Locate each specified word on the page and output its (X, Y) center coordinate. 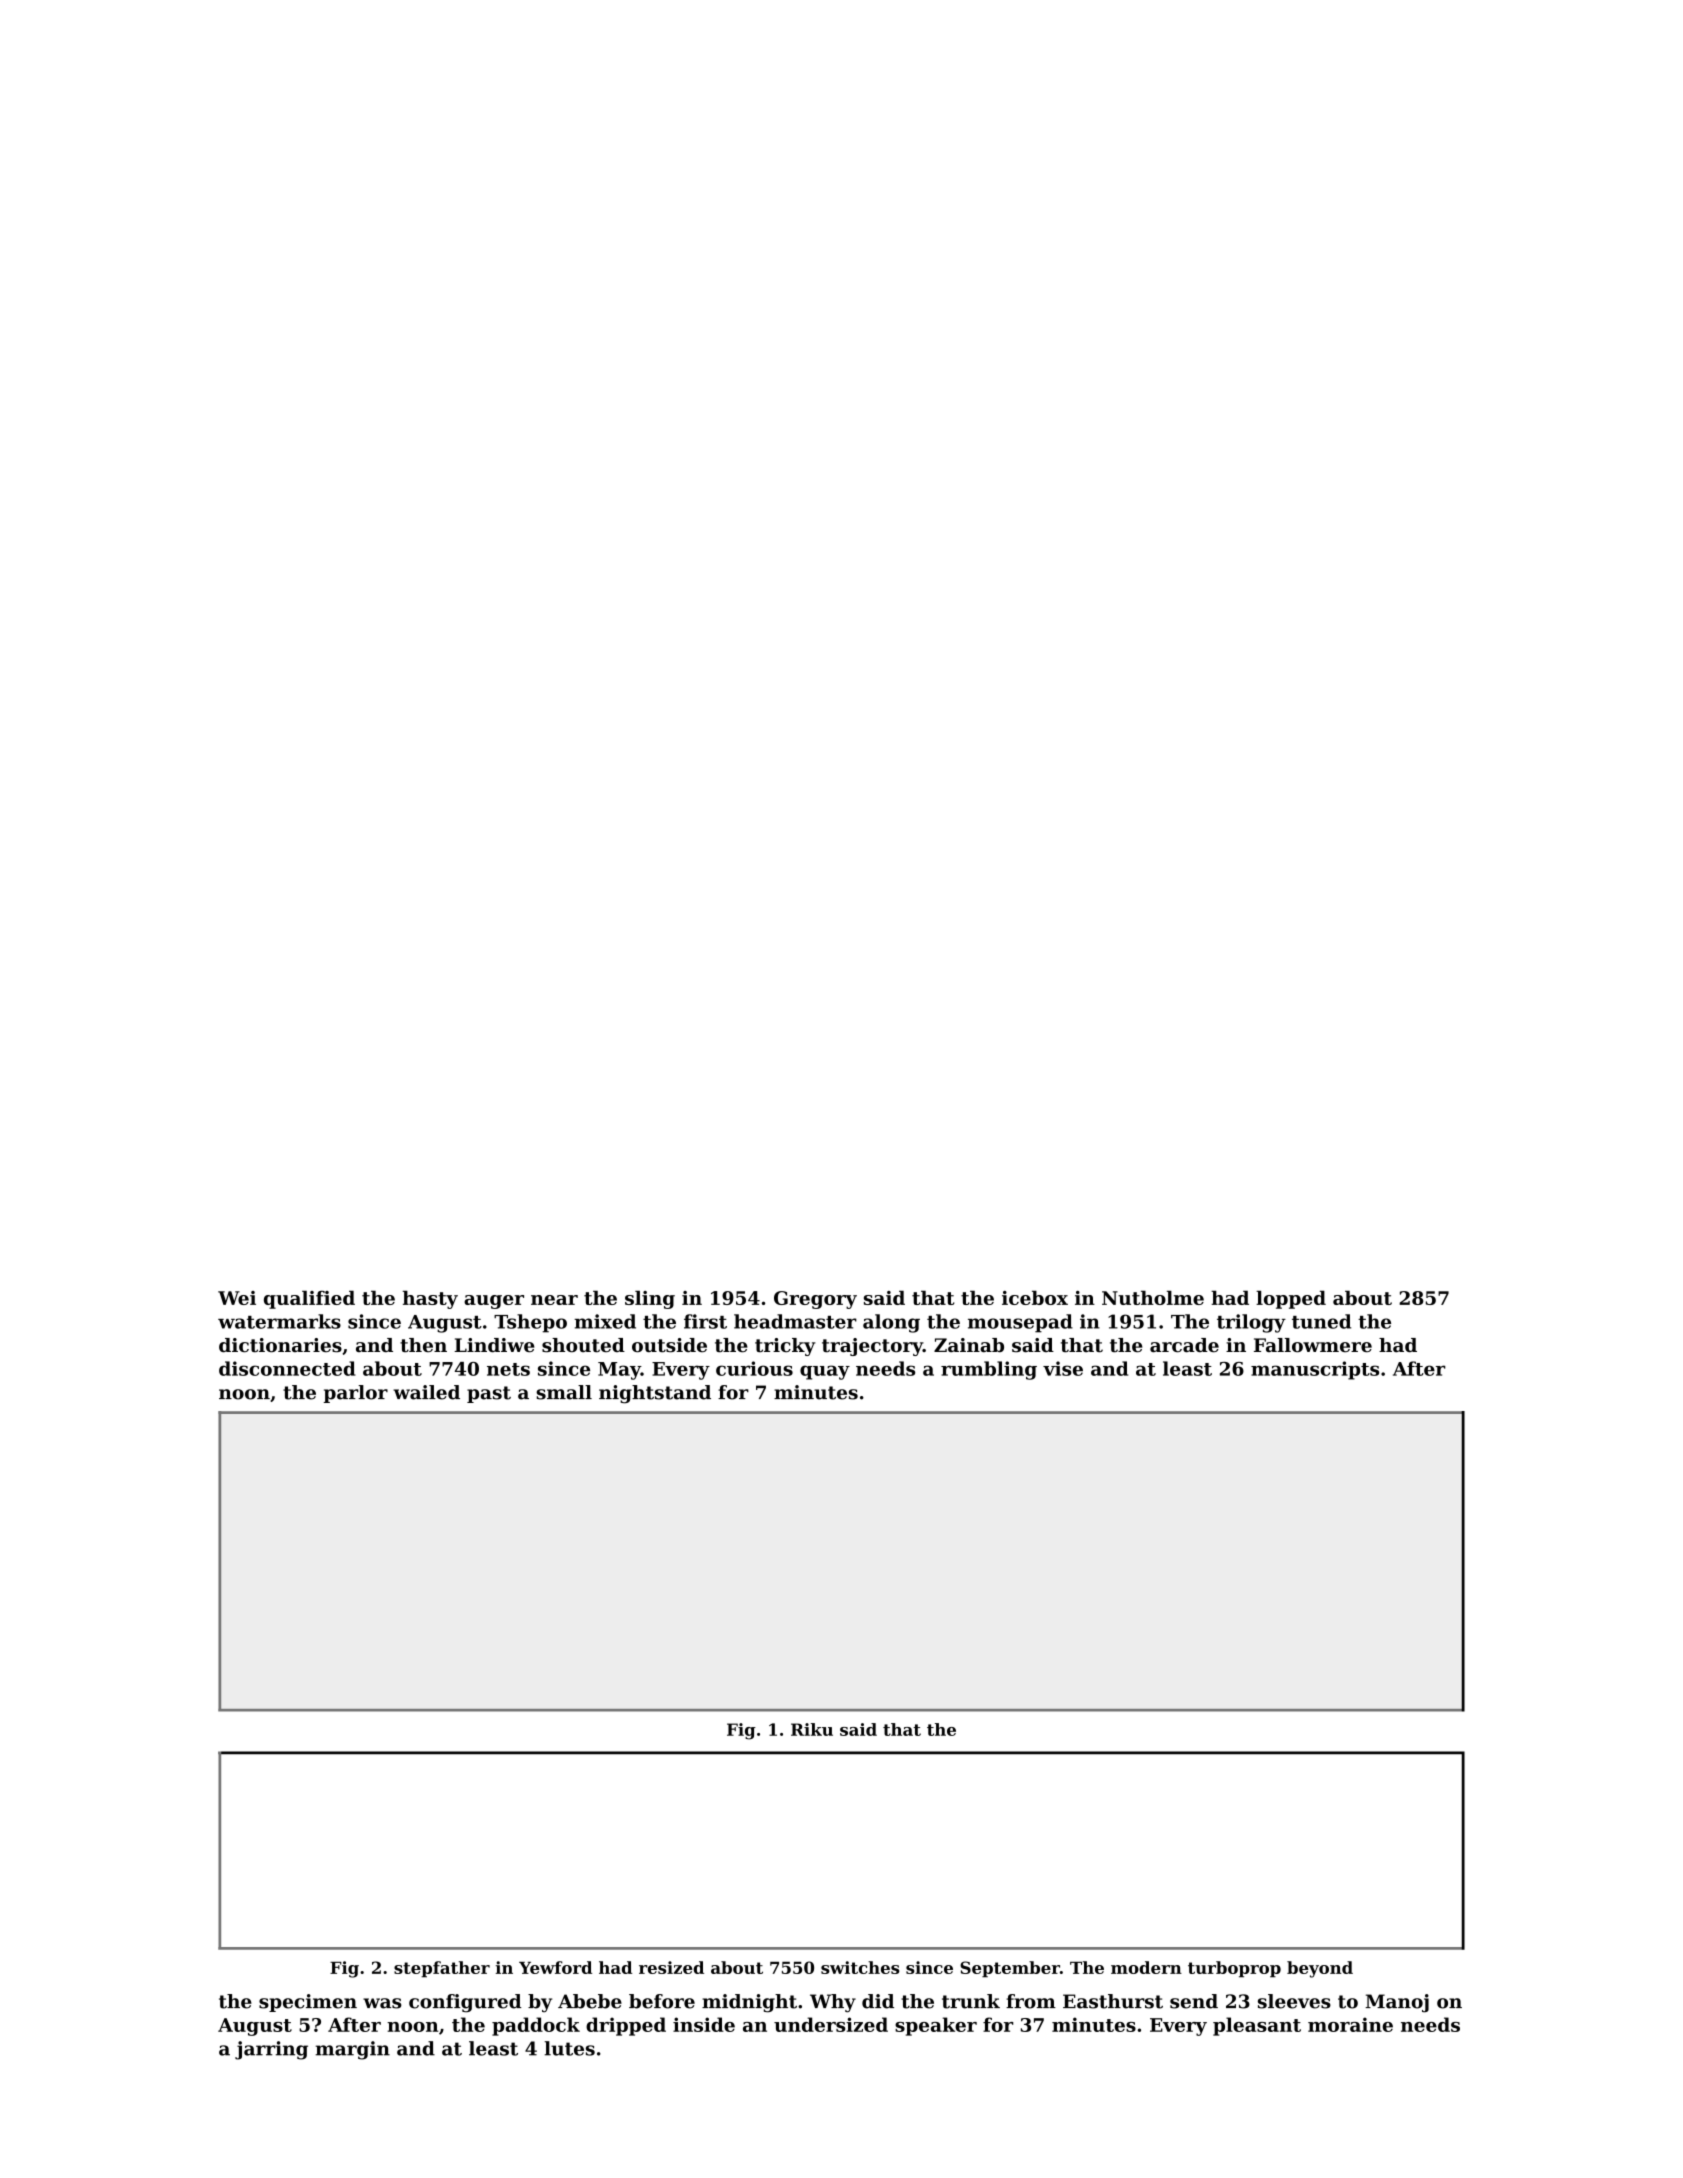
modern (1146, 1967)
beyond (1320, 1969)
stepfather (442, 1969)
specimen (308, 2003)
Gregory (815, 1300)
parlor (356, 1394)
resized (671, 1967)
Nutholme (1153, 1297)
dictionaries (280, 1345)
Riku (812, 1729)
